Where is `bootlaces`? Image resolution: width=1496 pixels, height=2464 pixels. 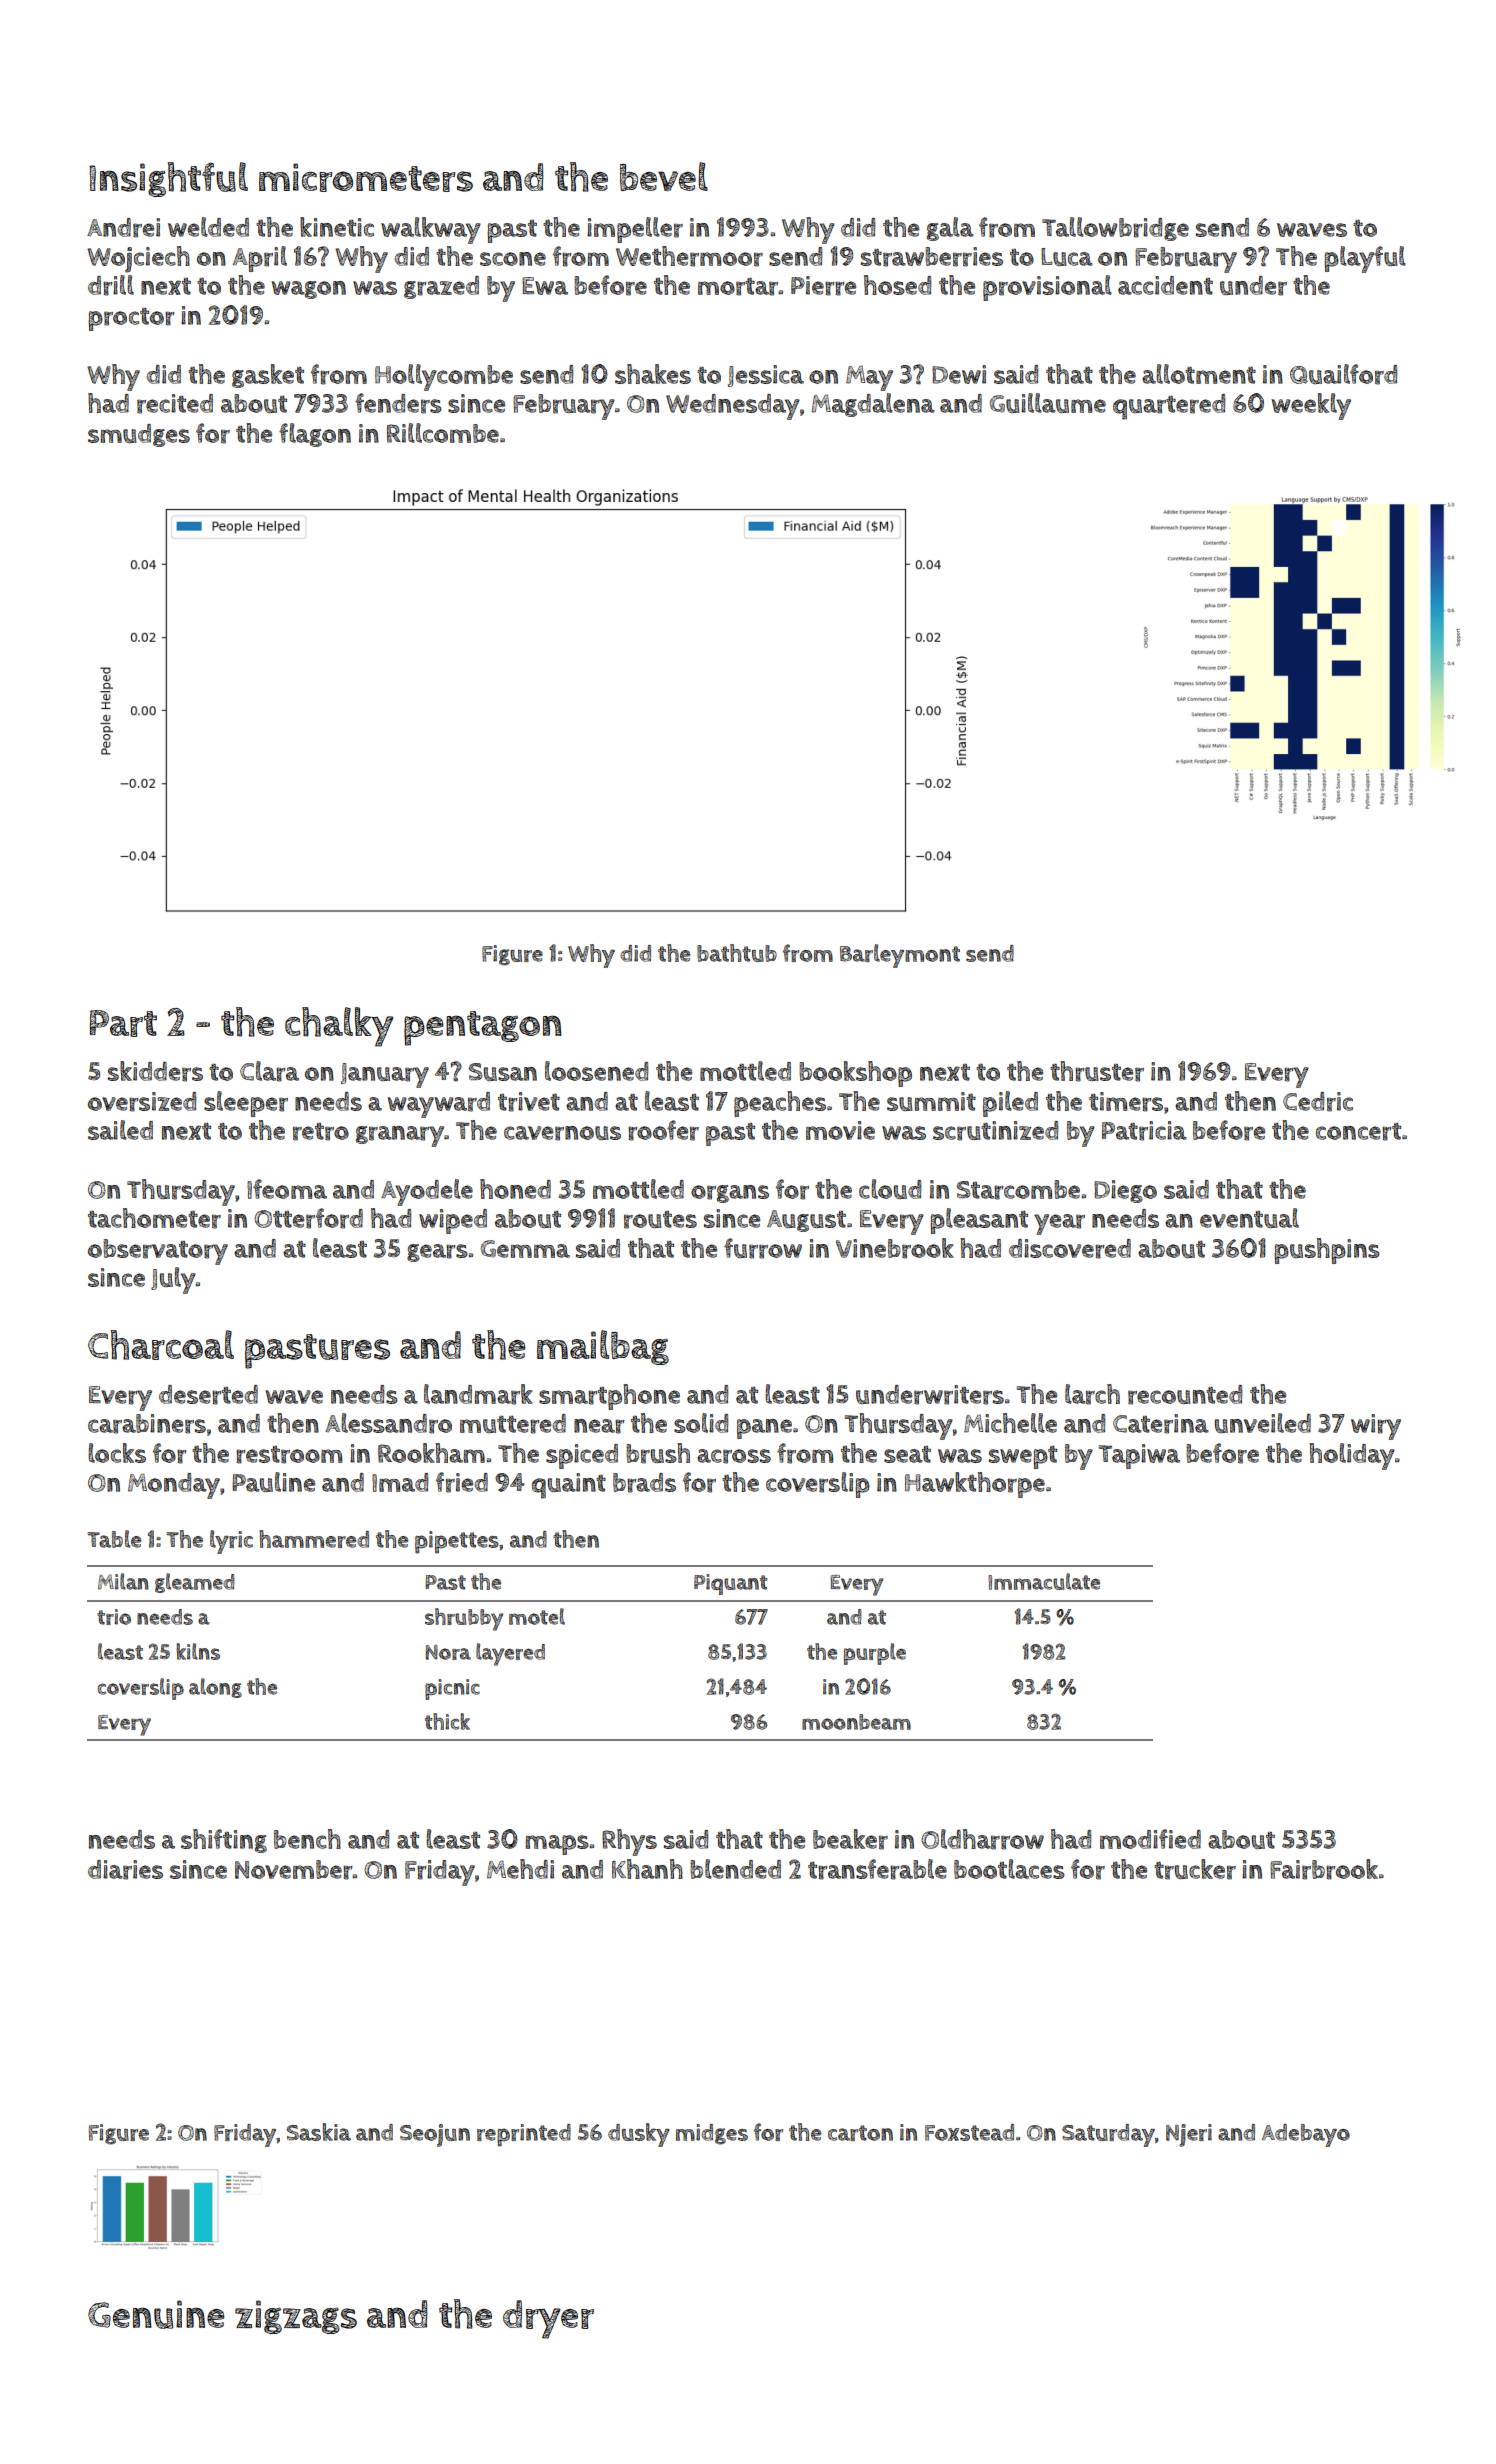
bootlaces is located at coordinates (1009, 1869).
